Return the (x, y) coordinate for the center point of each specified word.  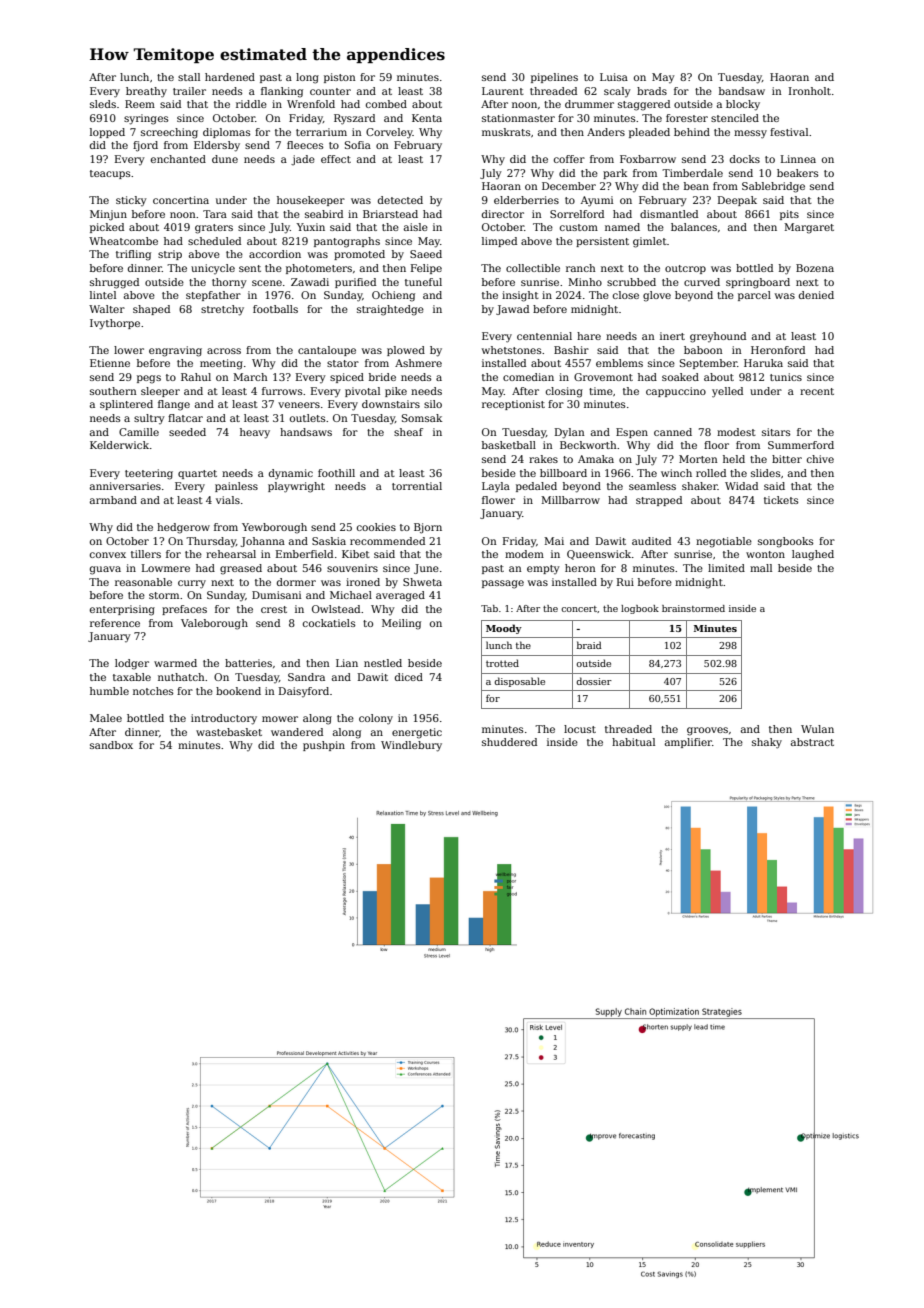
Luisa (614, 77)
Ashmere (418, 363)
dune (225, 159)
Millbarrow (570, 500)
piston (340, 78)
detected (400, 200)
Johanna (263, 542)
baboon (703, 350)
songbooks (785, 542)
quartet (197, 474)
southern (113, 391)
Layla (496, 487)
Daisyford (304, 692)
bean (696, 186)
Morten (698, 459)
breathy (146, 92)
